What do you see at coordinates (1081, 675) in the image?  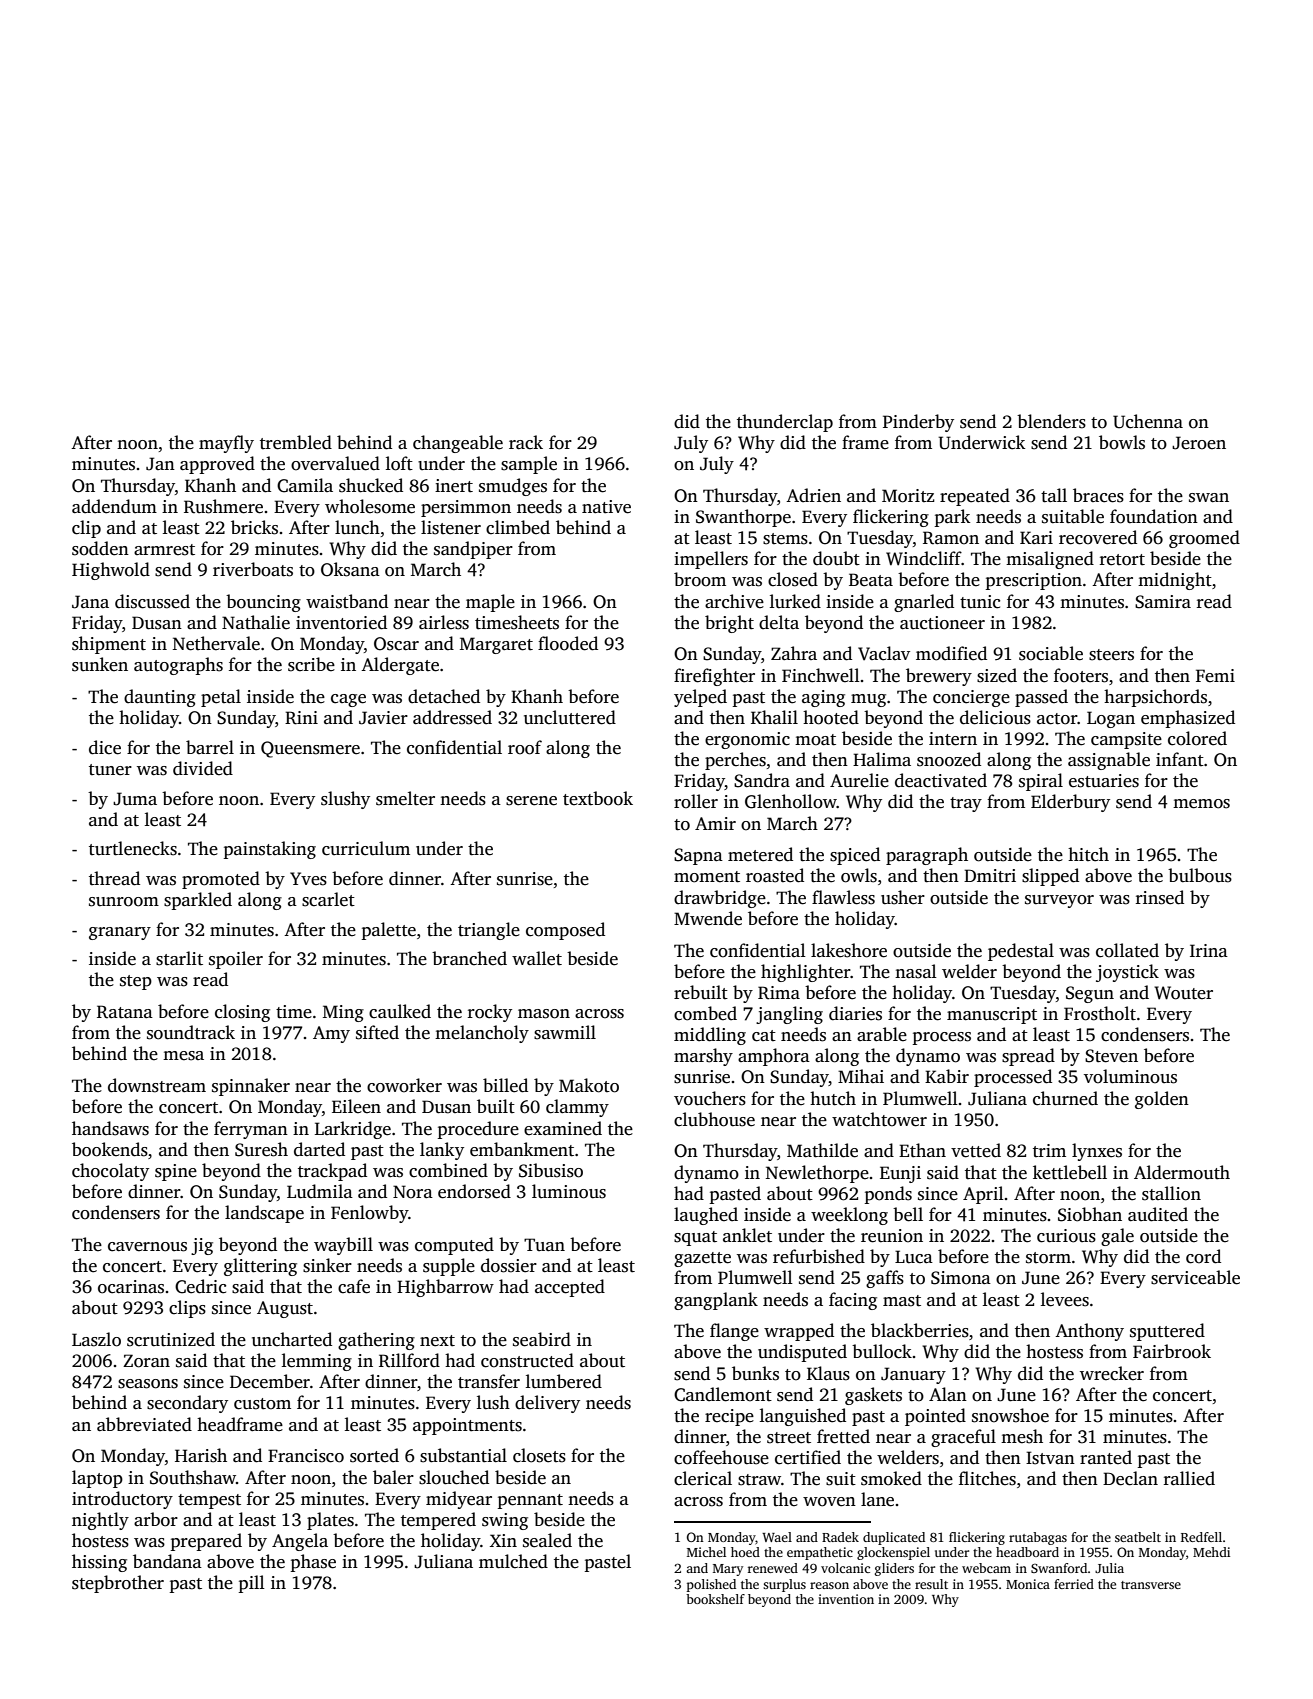 I see `footers` at bounding box center [1081, 675].
